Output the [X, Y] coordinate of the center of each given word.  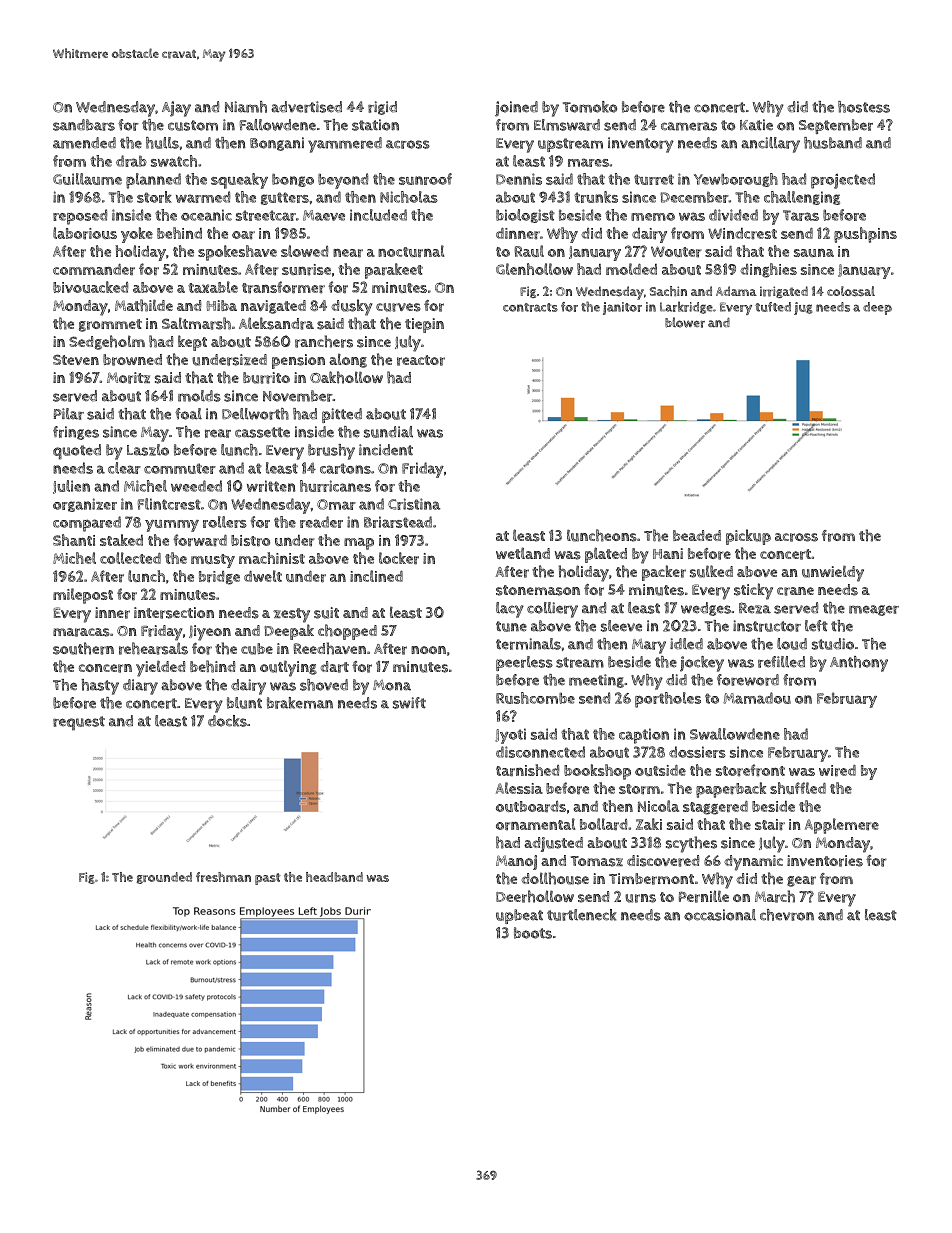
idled [686, 644]
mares [588, 162]
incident [386, 450]
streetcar [266, 215]
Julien [71, 487]
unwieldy [833, 573]
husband [833, 143]
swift [409, 703]
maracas [81, 632]
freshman [223, 877]
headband [334, 877]
